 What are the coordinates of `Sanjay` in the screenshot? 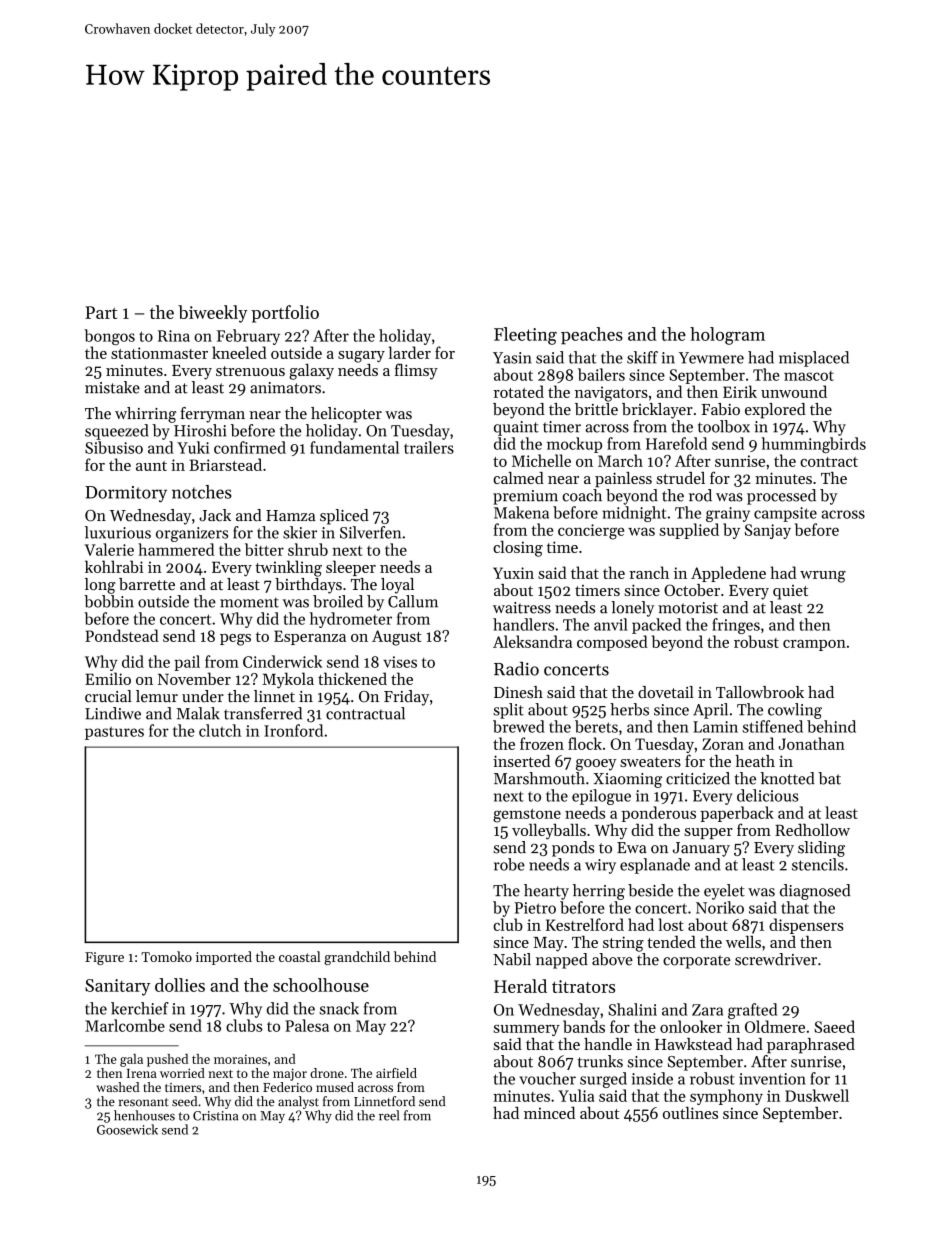 It's located at (768, 531).
